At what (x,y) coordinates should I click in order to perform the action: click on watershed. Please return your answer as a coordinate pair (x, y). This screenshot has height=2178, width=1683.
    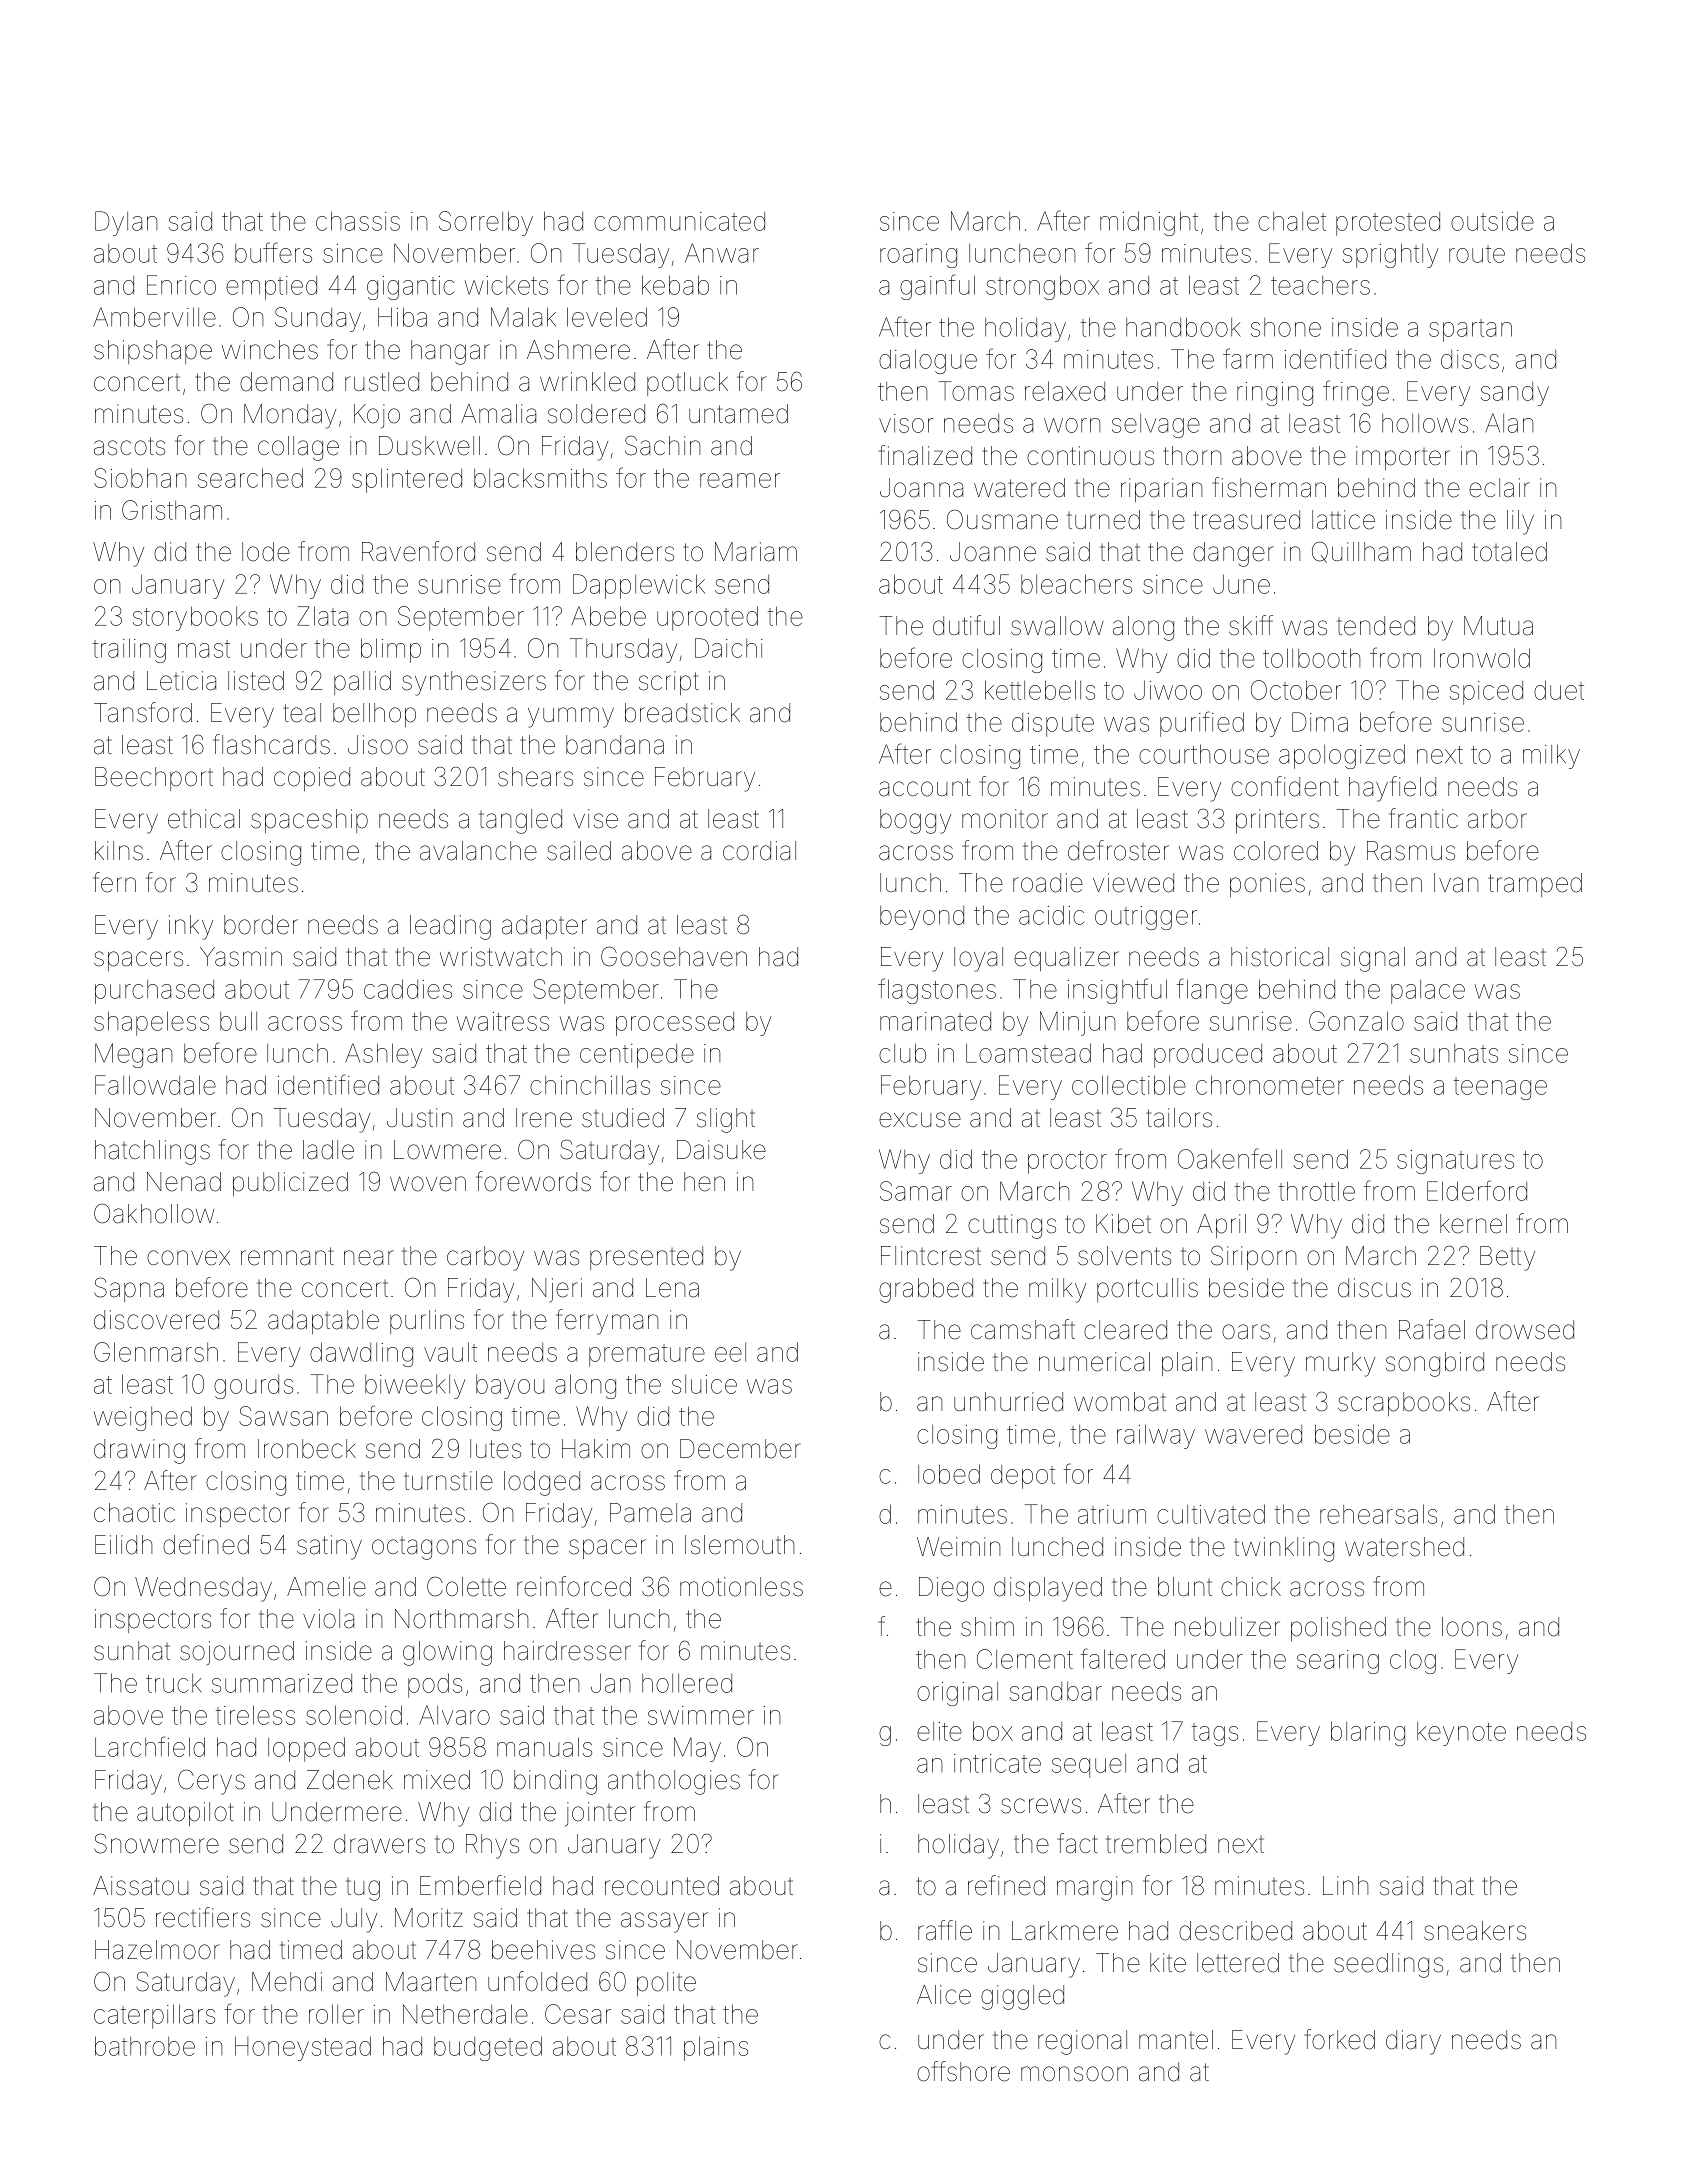
    Looking at the image, I should click on (1404, 1547).
